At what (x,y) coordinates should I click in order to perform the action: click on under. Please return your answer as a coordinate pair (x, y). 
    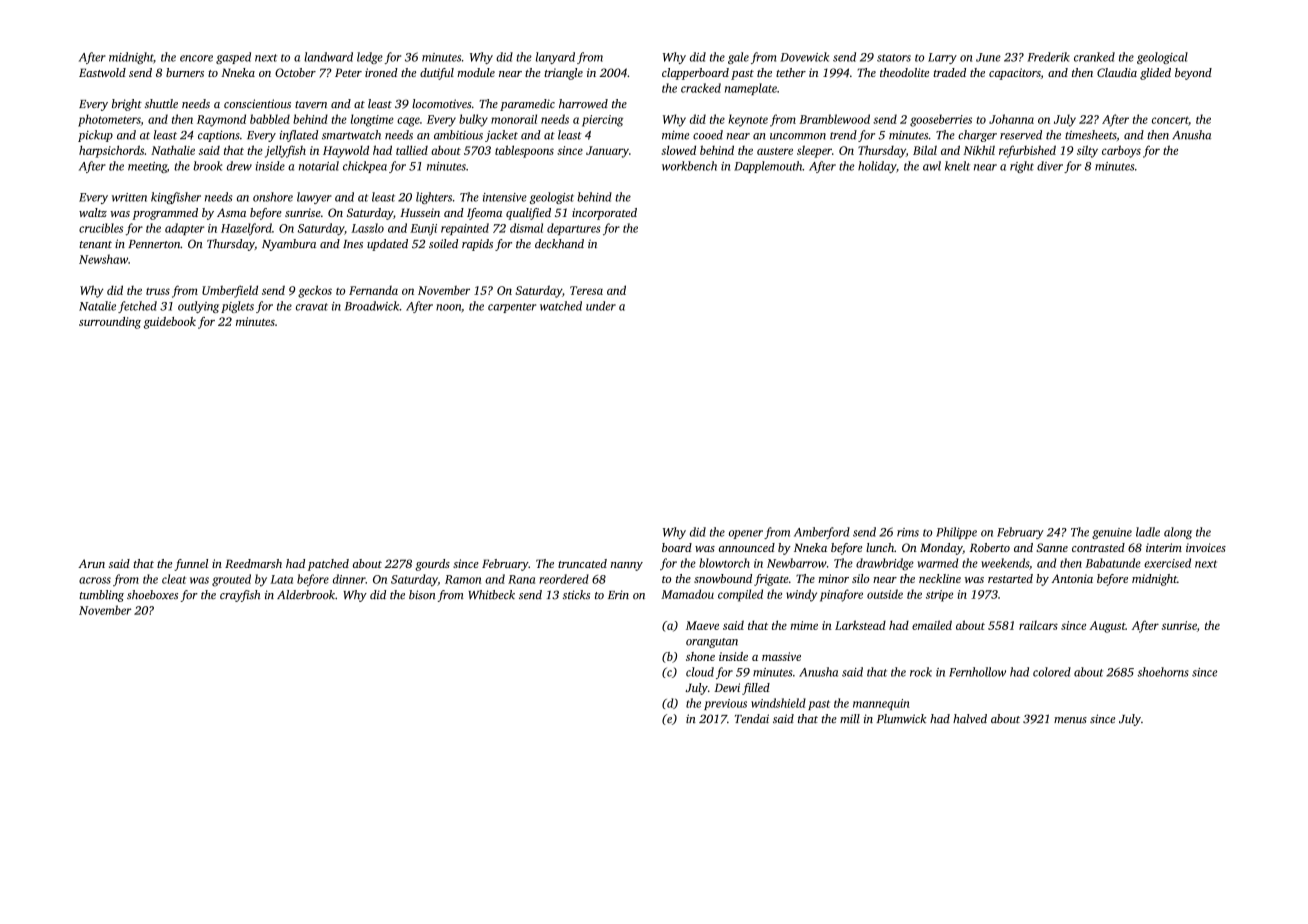
    Looking at the image, I should click on (601, 306).
